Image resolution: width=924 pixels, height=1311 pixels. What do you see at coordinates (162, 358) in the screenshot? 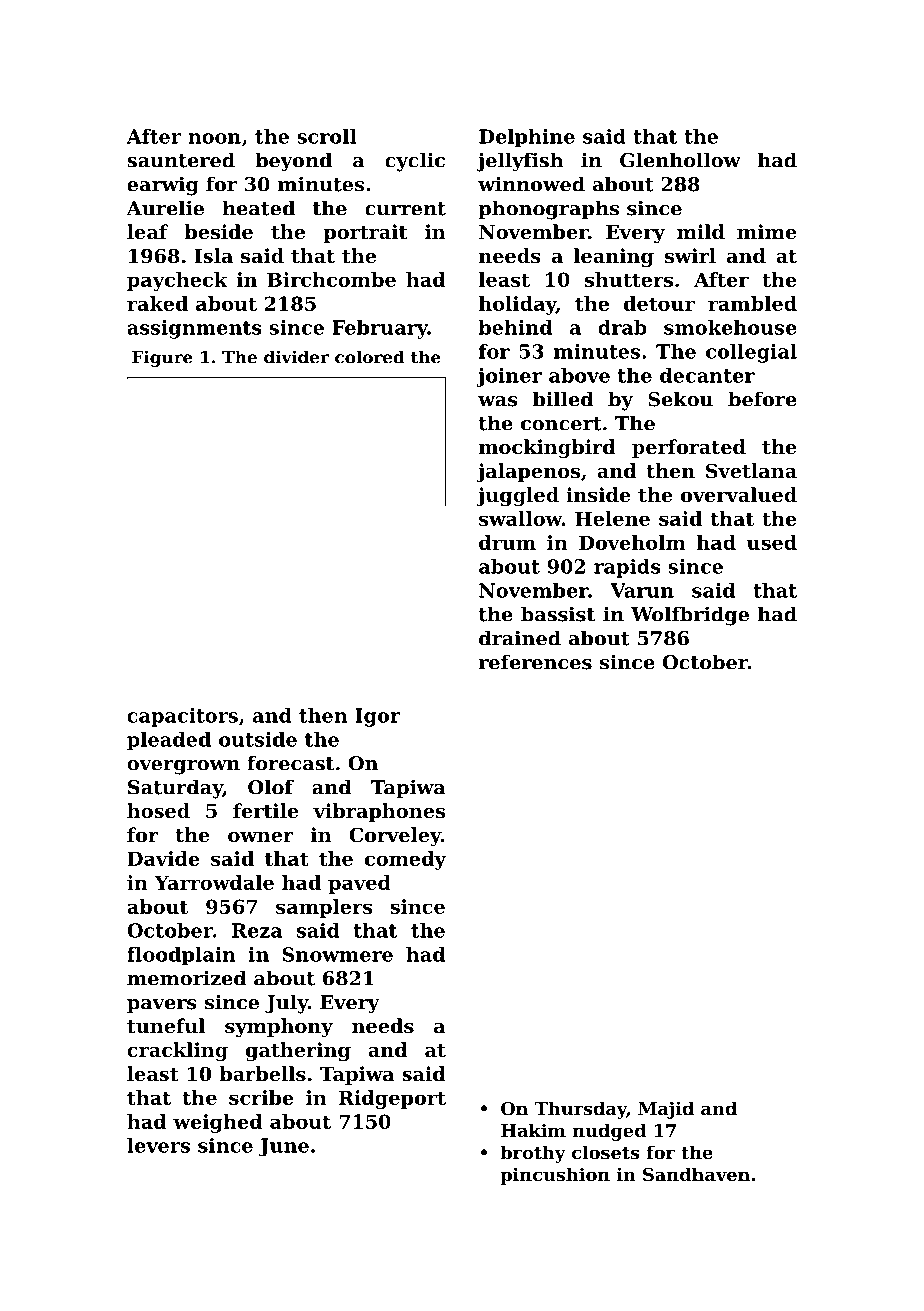
I see `Figure` at bounding box center [162, 358].
